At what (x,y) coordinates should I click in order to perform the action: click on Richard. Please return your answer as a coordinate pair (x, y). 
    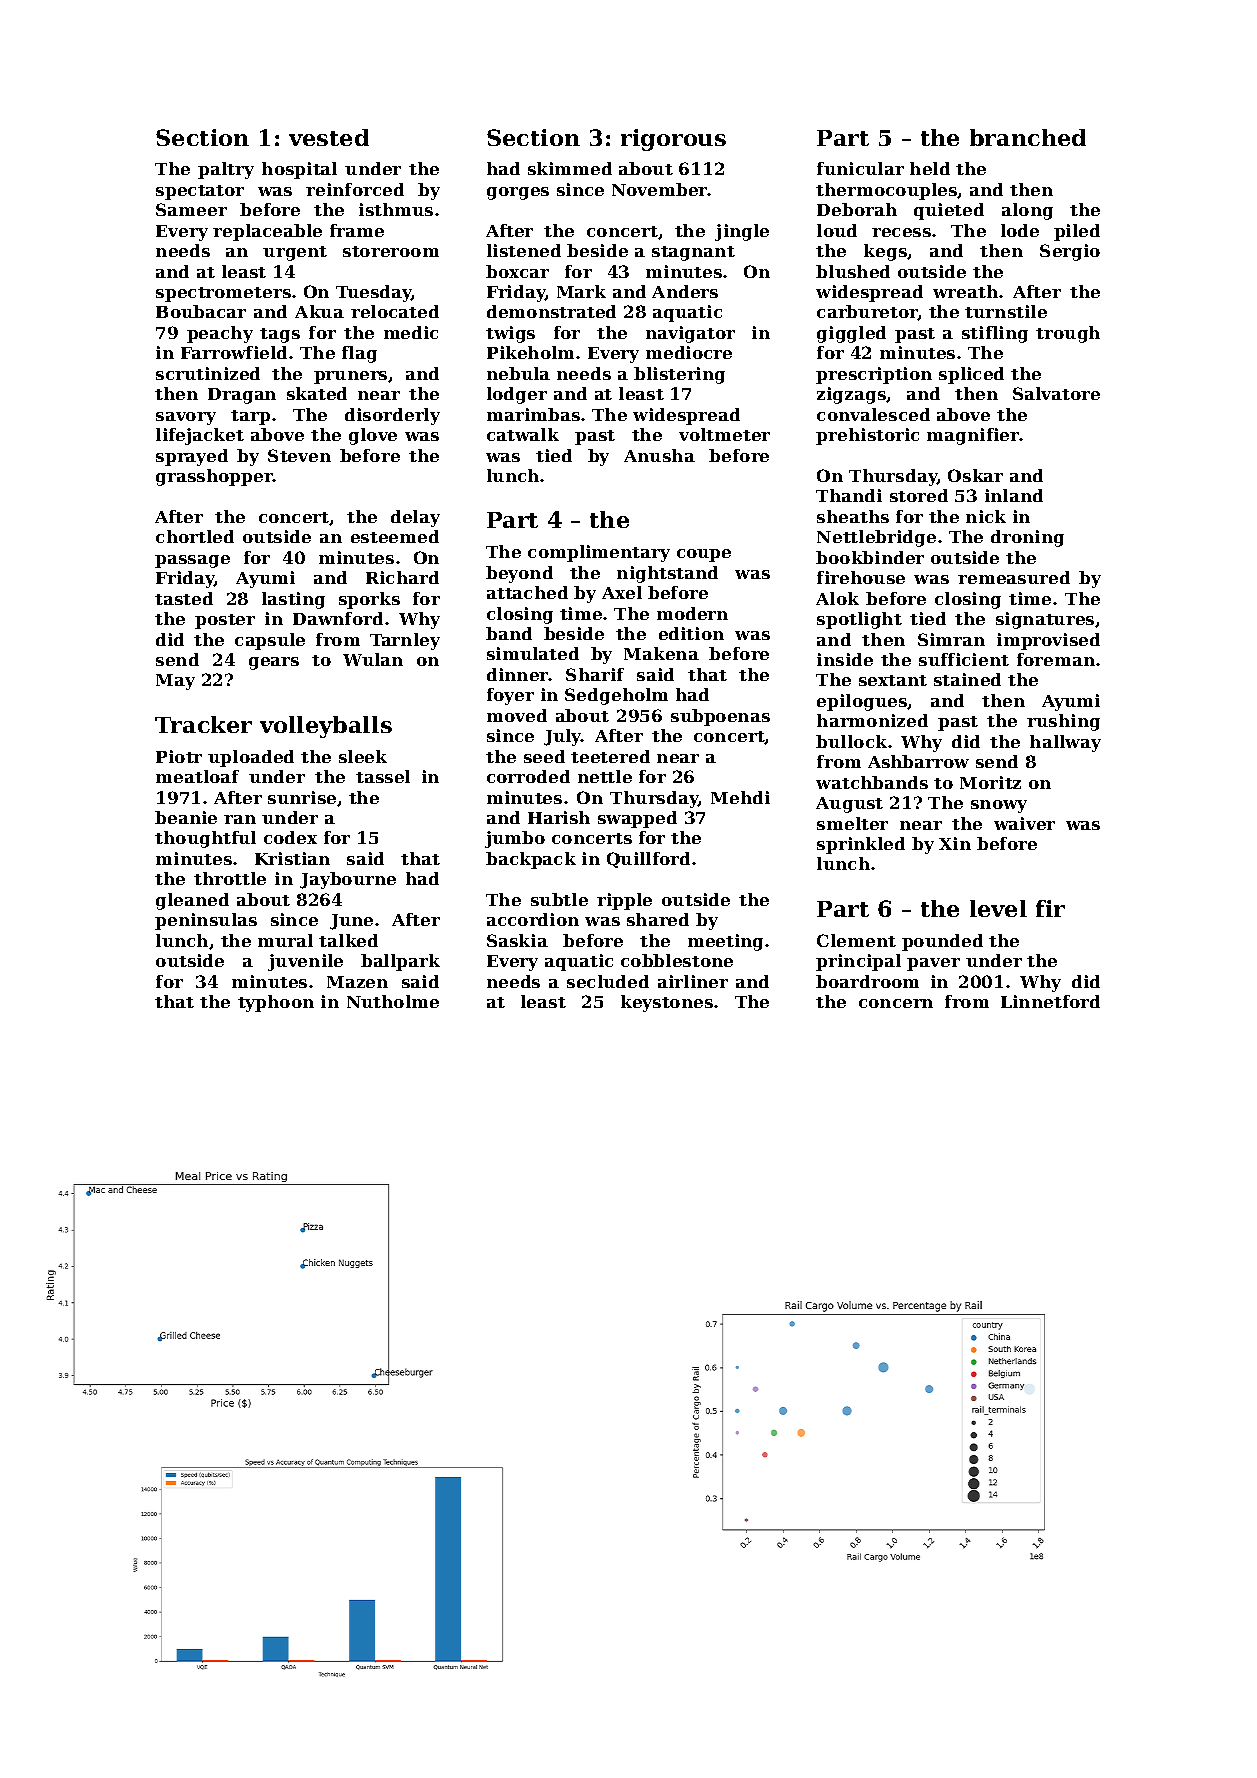
    Looking at the image, I should click on (402, 577).
